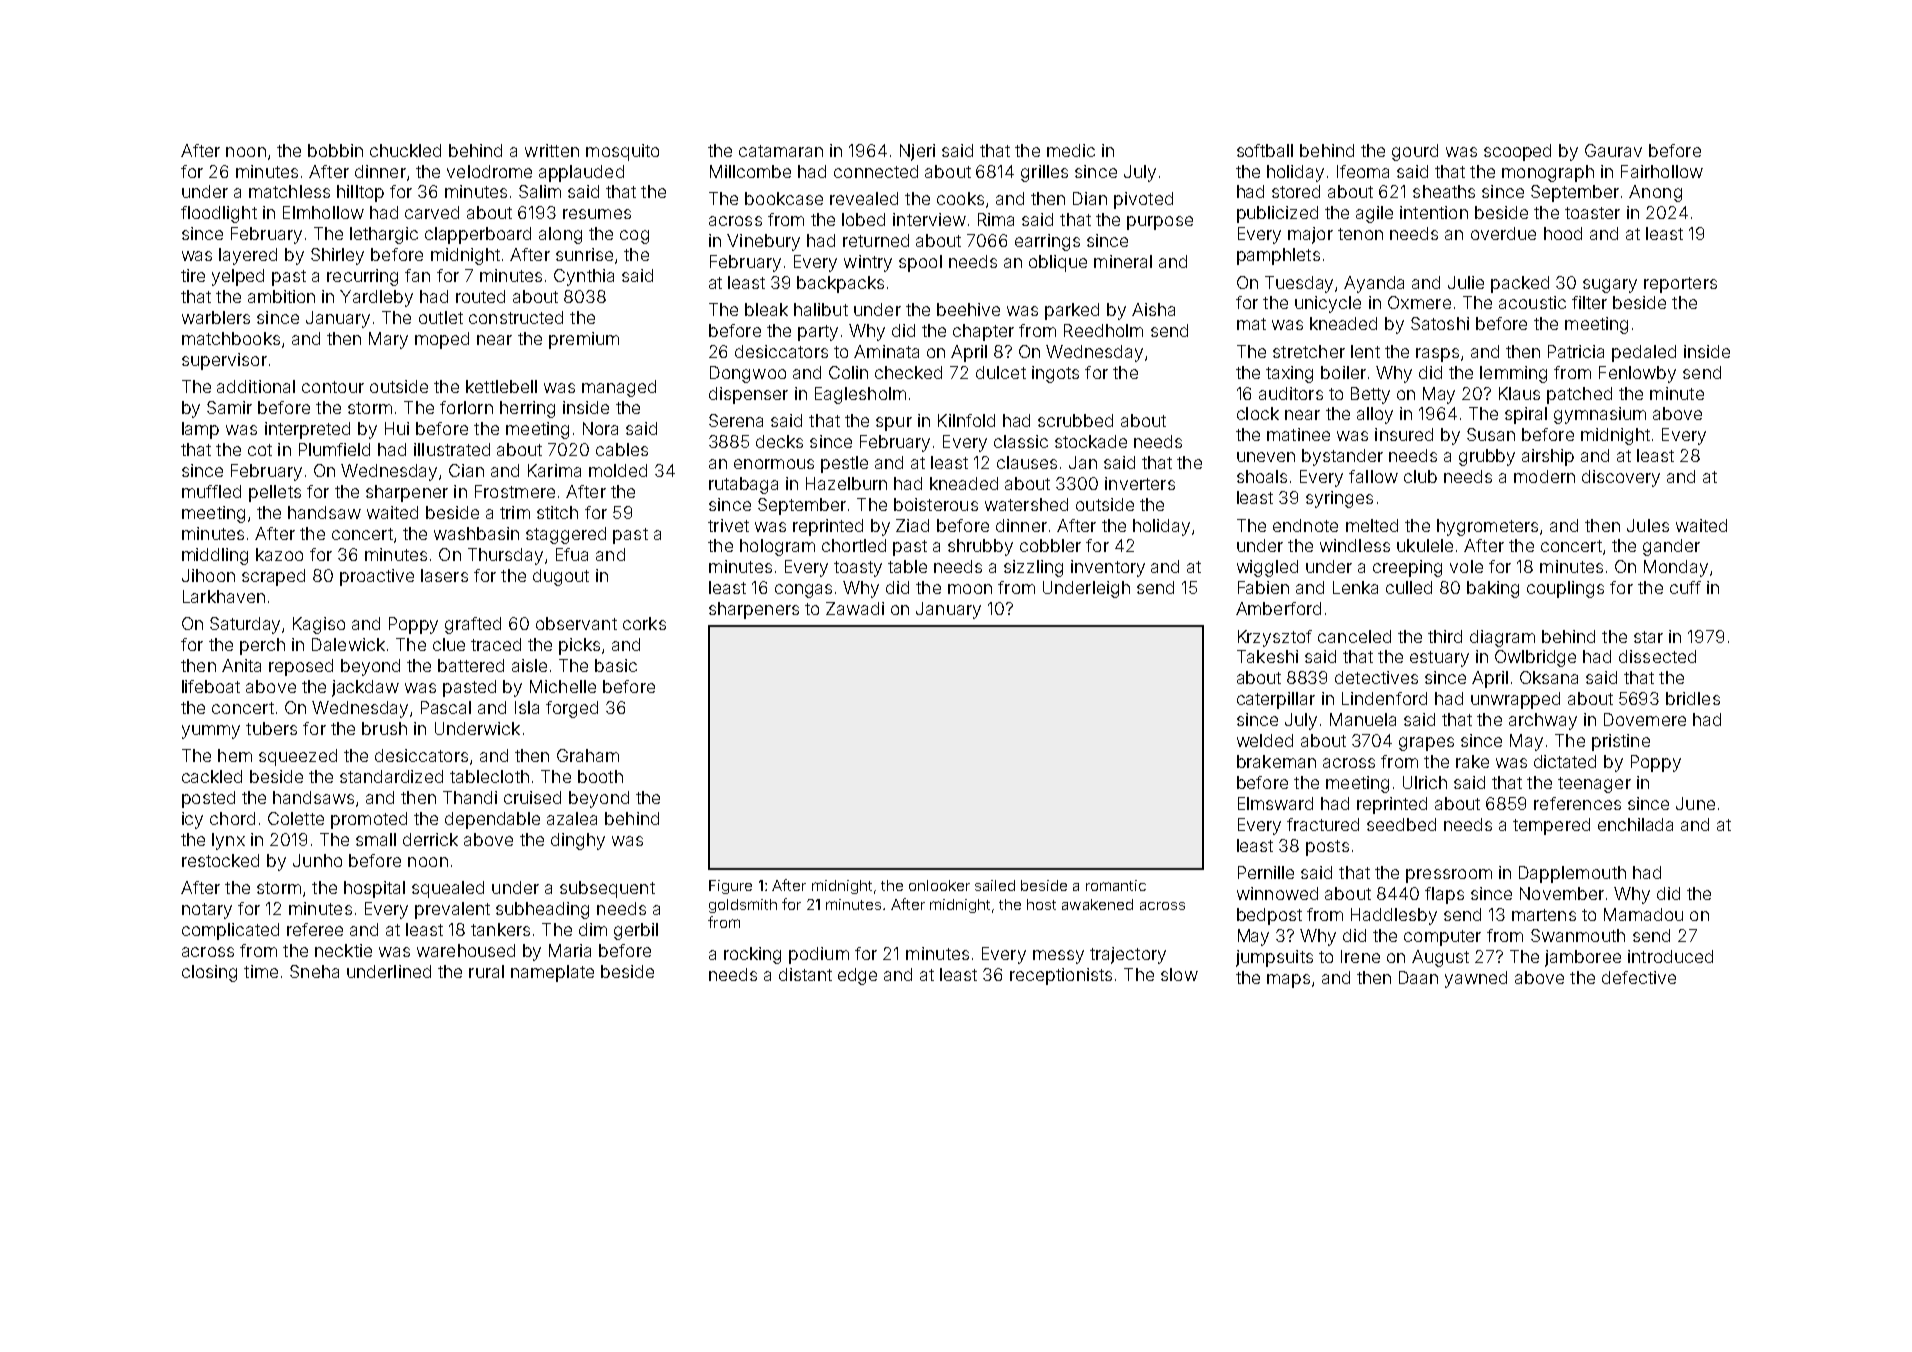  I want to click on Hui, so click(397, 428).
